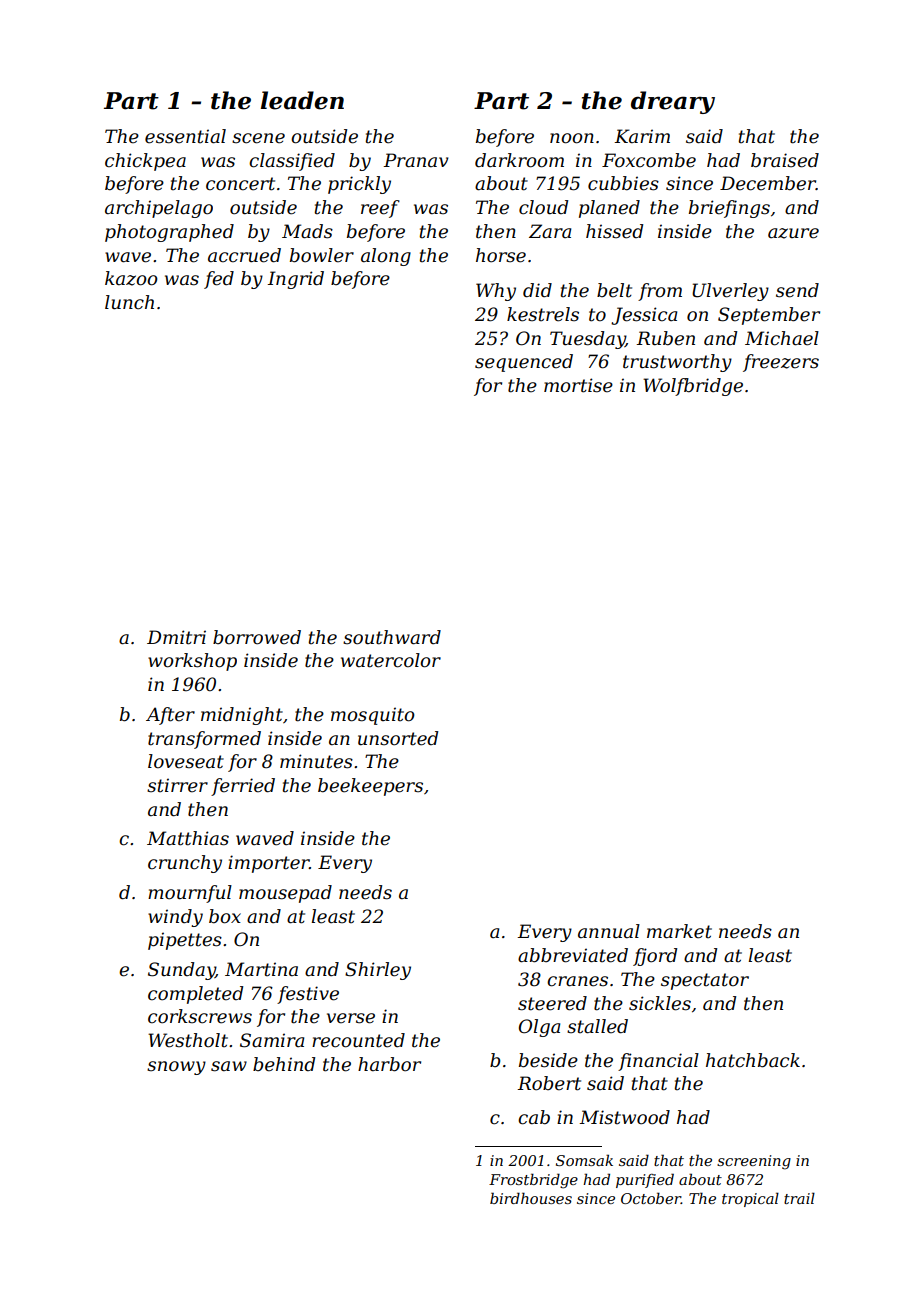 The width and height of the page is (924, 1308). Describe the element at coordinates (799, 1198) in the page. I see `trail` at that location.
